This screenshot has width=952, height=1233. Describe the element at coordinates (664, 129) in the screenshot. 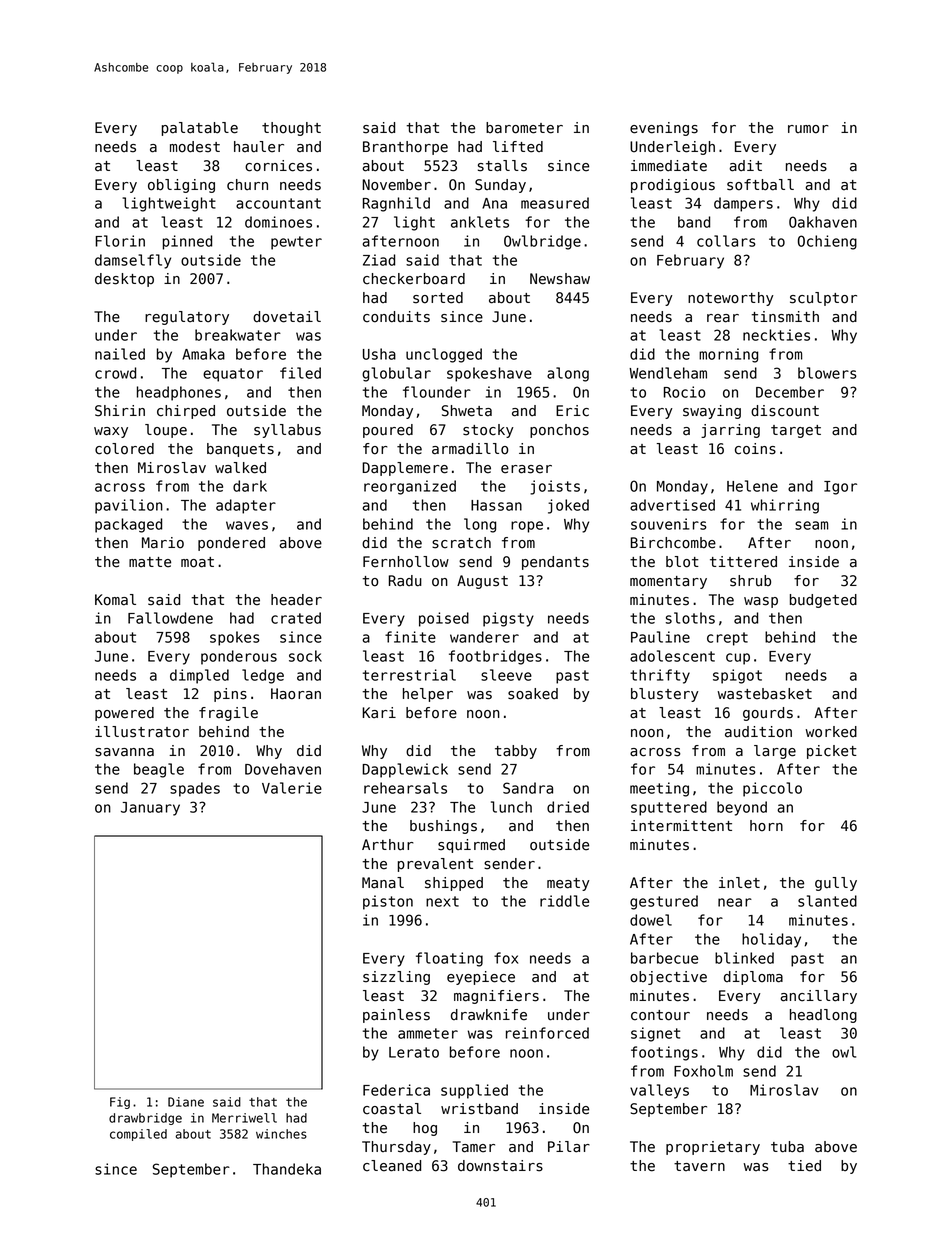

I see `evenings` at that location.
